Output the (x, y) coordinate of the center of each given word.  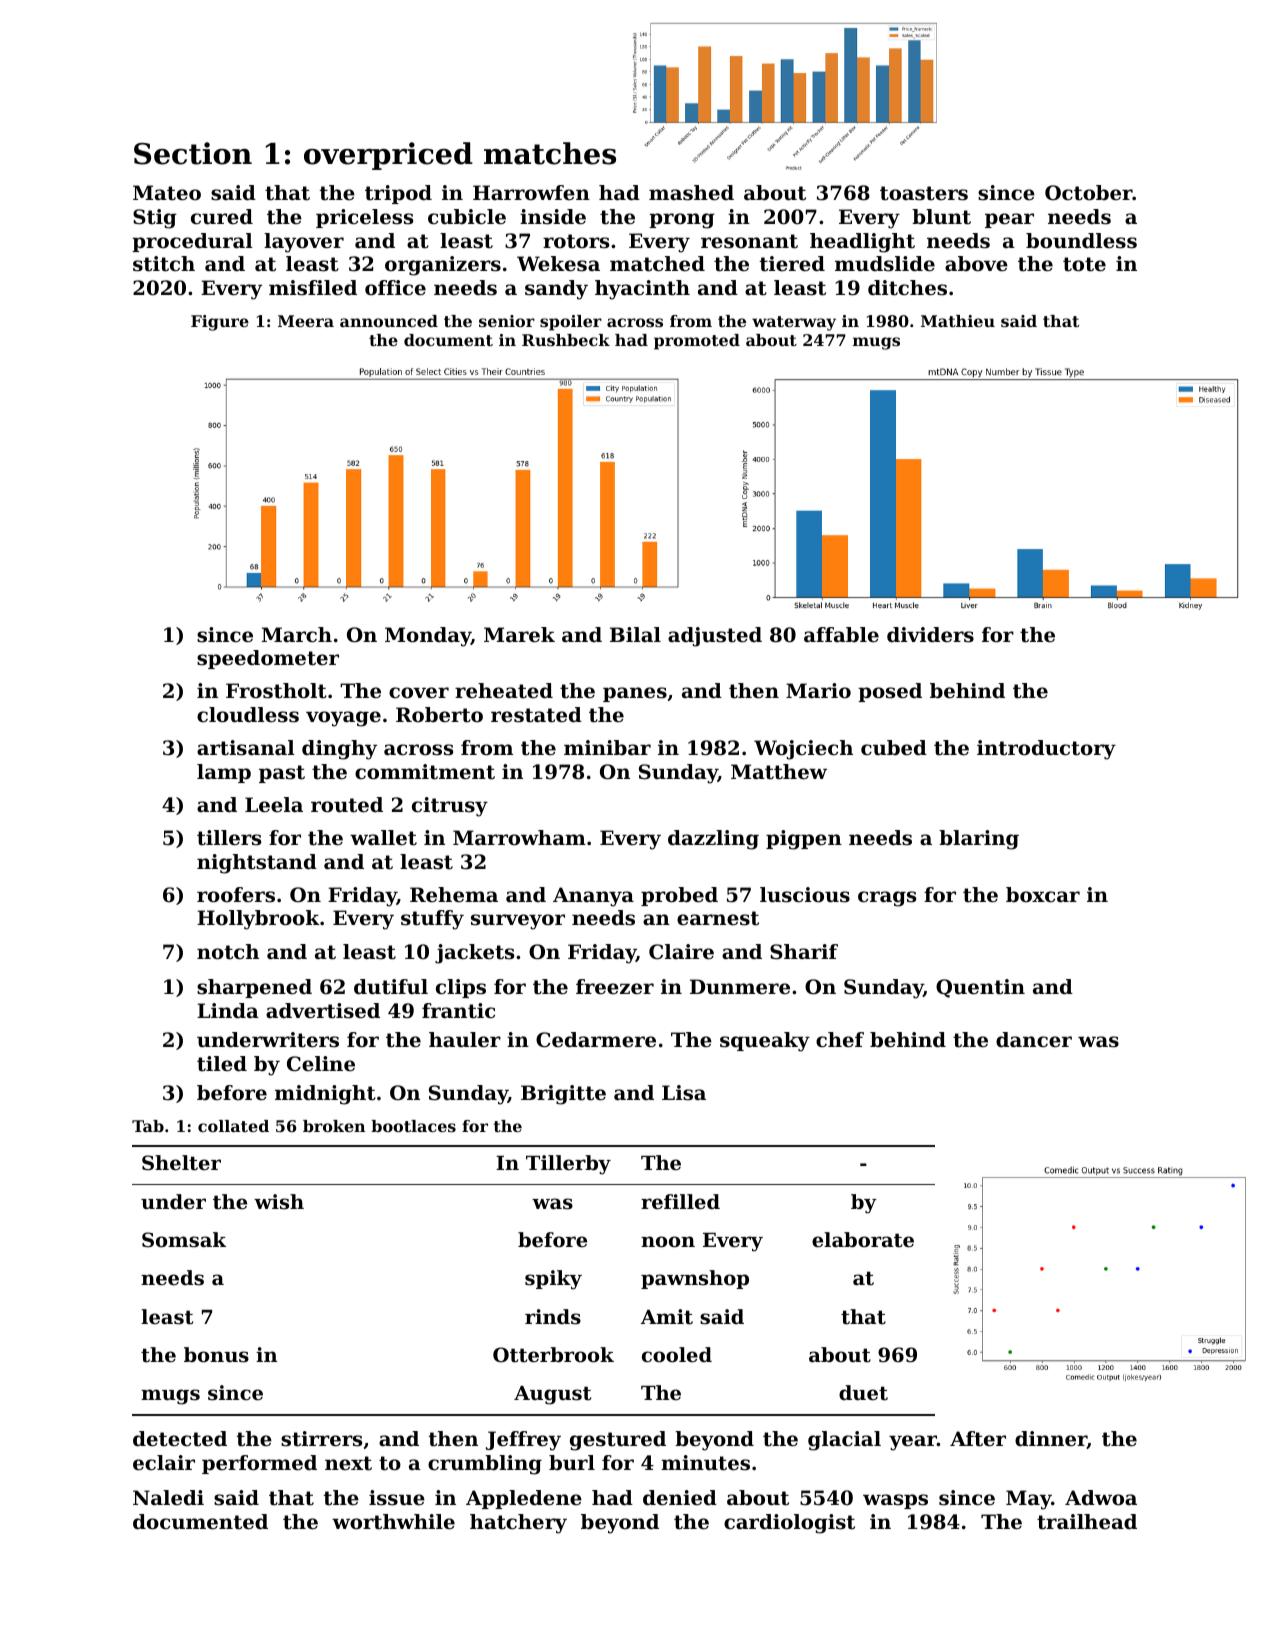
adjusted (715, 637)
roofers (236, 895)
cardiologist (789, 1524)
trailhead (1087, 1522)
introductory (1046, 750)
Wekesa (558, 264)
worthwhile (393, 1522)
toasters (924, 193)
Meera (306, 321)
